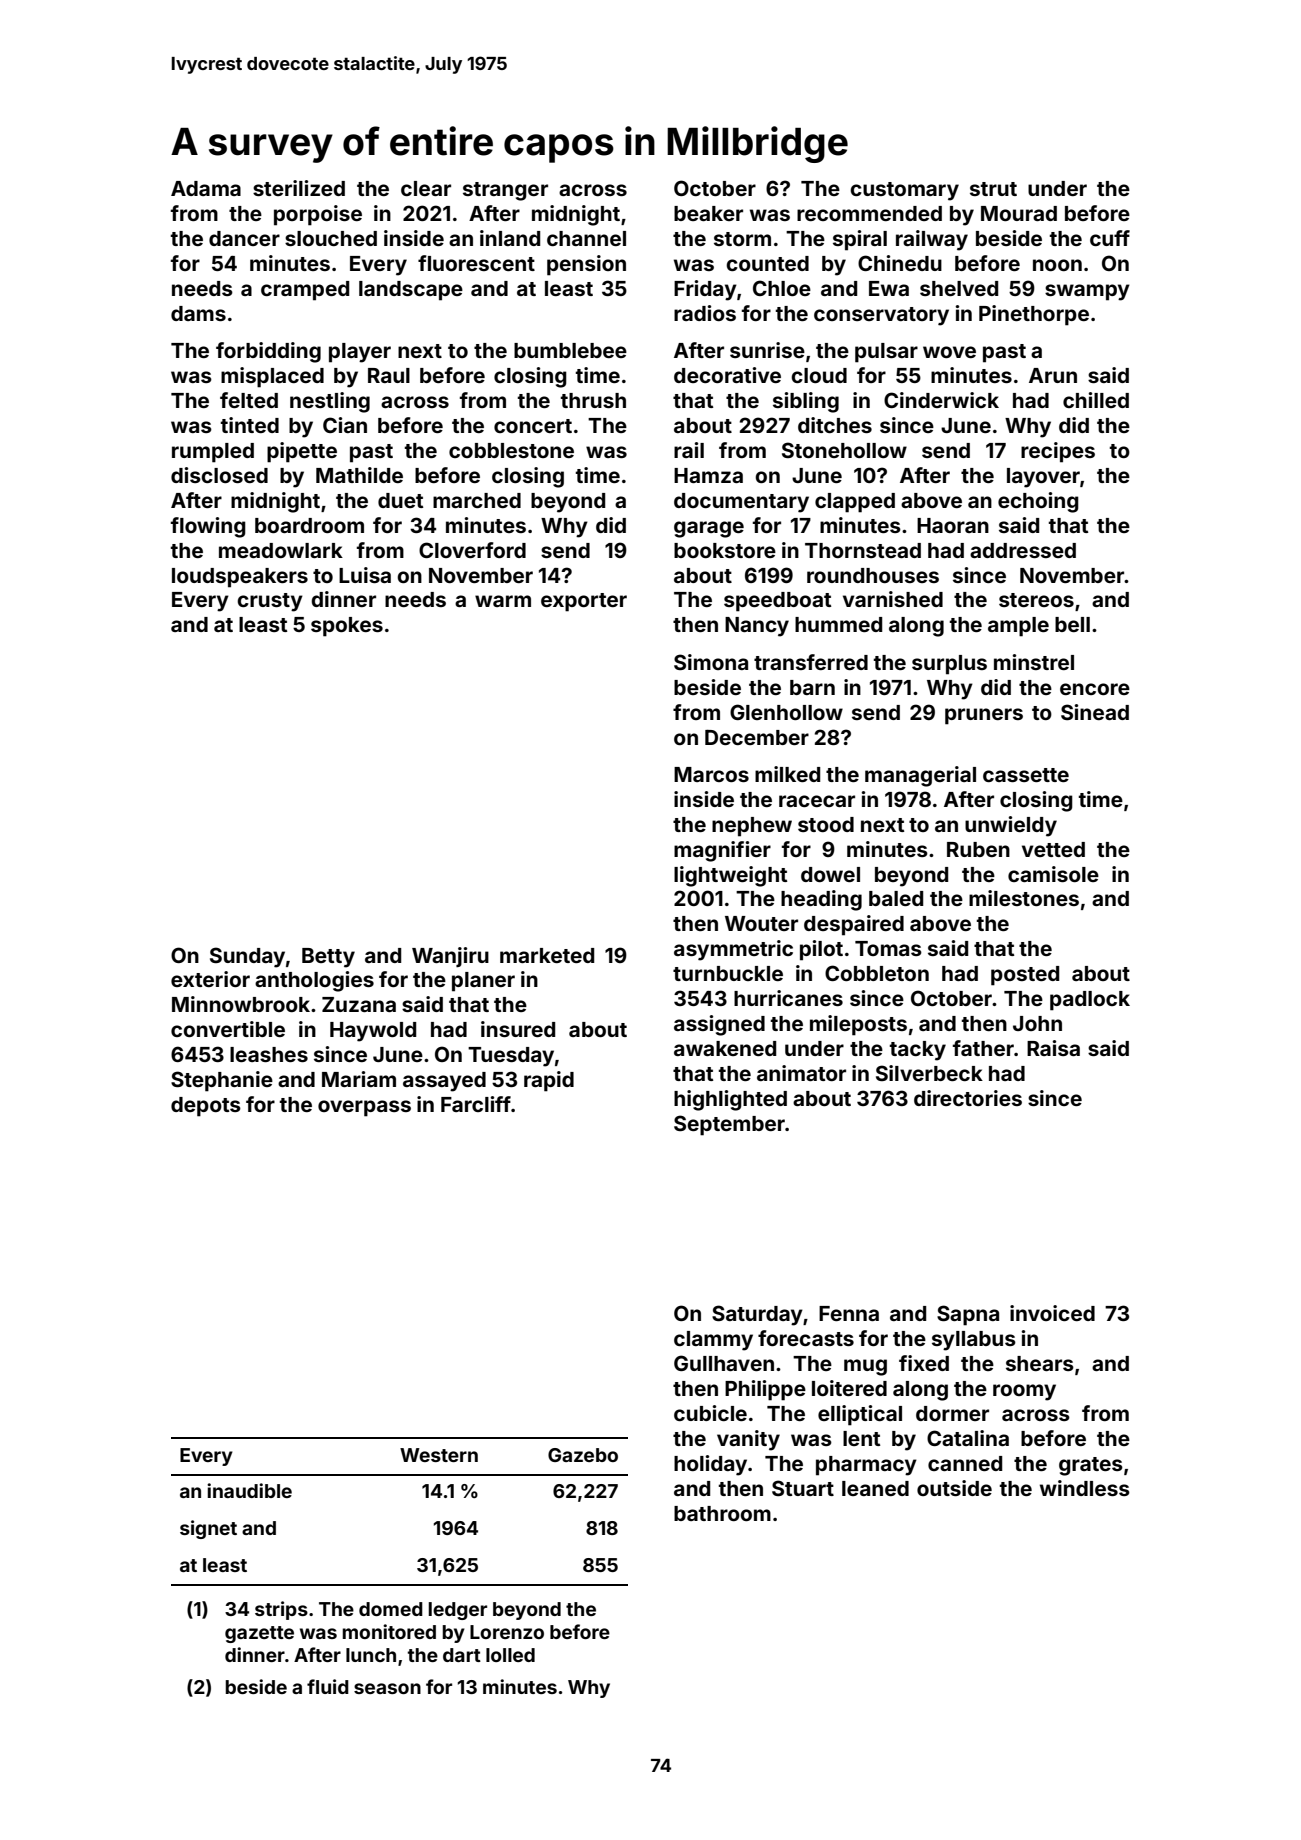 The image size is (1301, 1840). Describe the element at coordinates (439, 1455) in the document. I see `Western` at that location.
